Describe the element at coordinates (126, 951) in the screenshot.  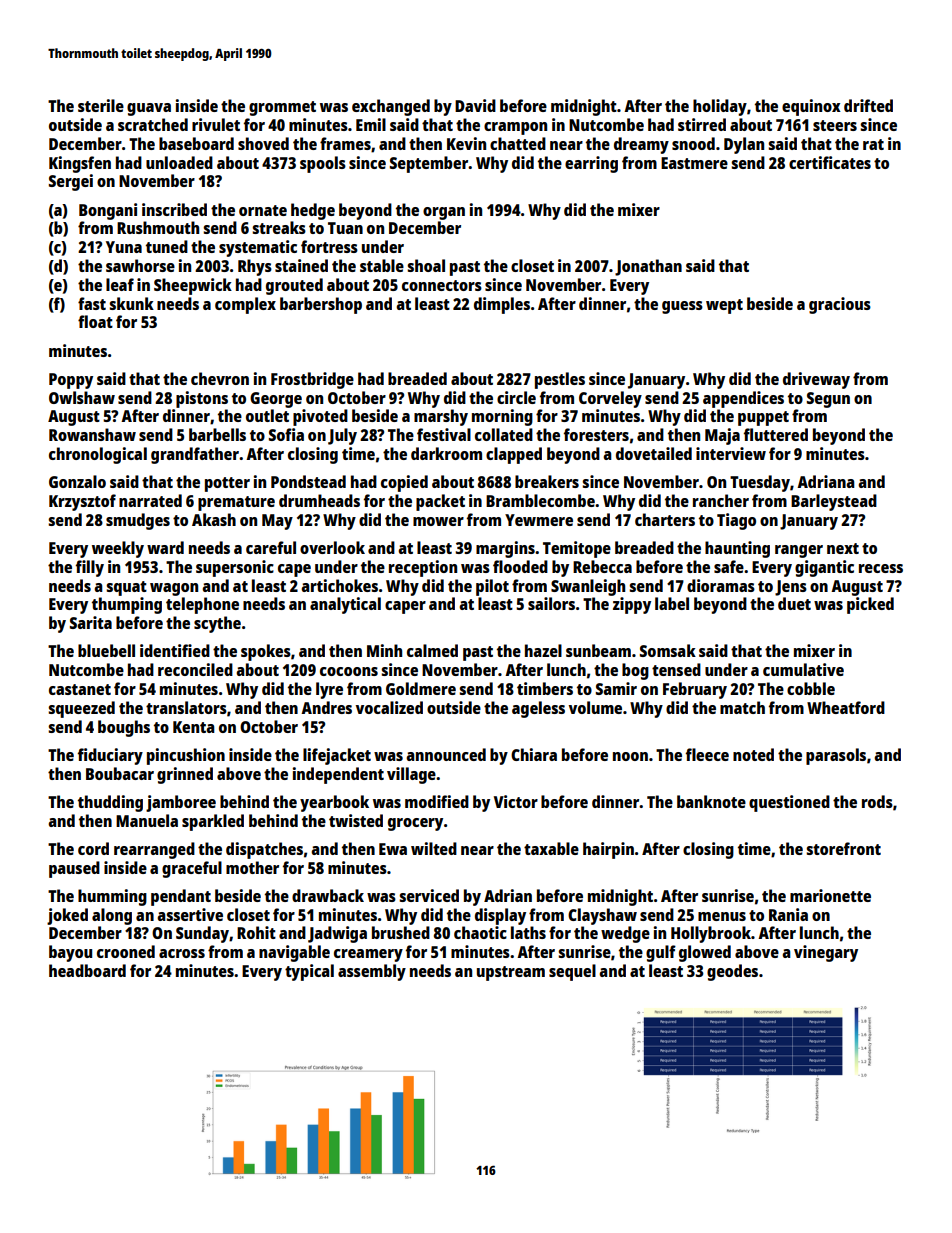
I see `crooned` at that location.
